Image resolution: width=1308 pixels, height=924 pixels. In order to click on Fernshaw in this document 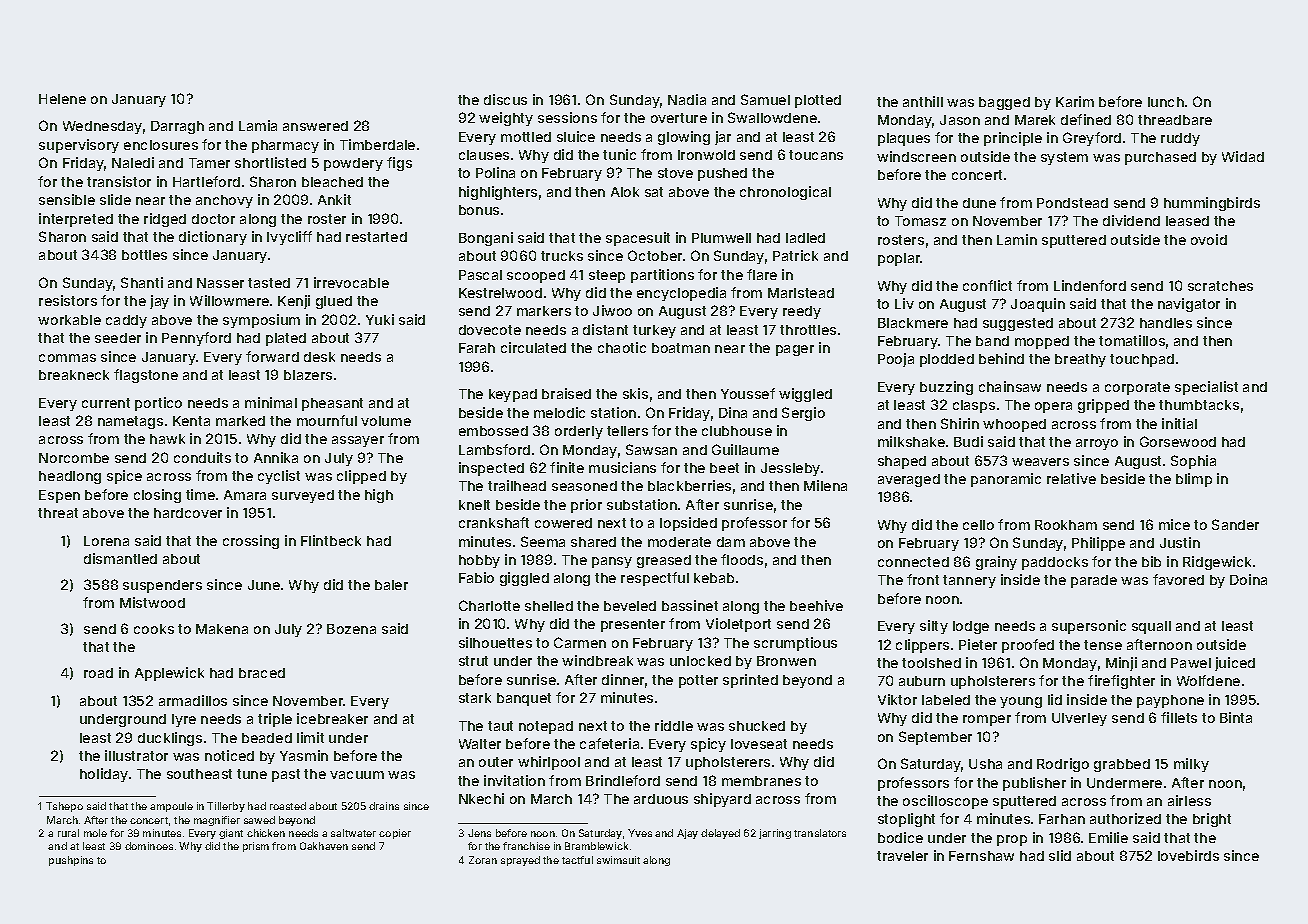, I will do `click(981, 856)`.
